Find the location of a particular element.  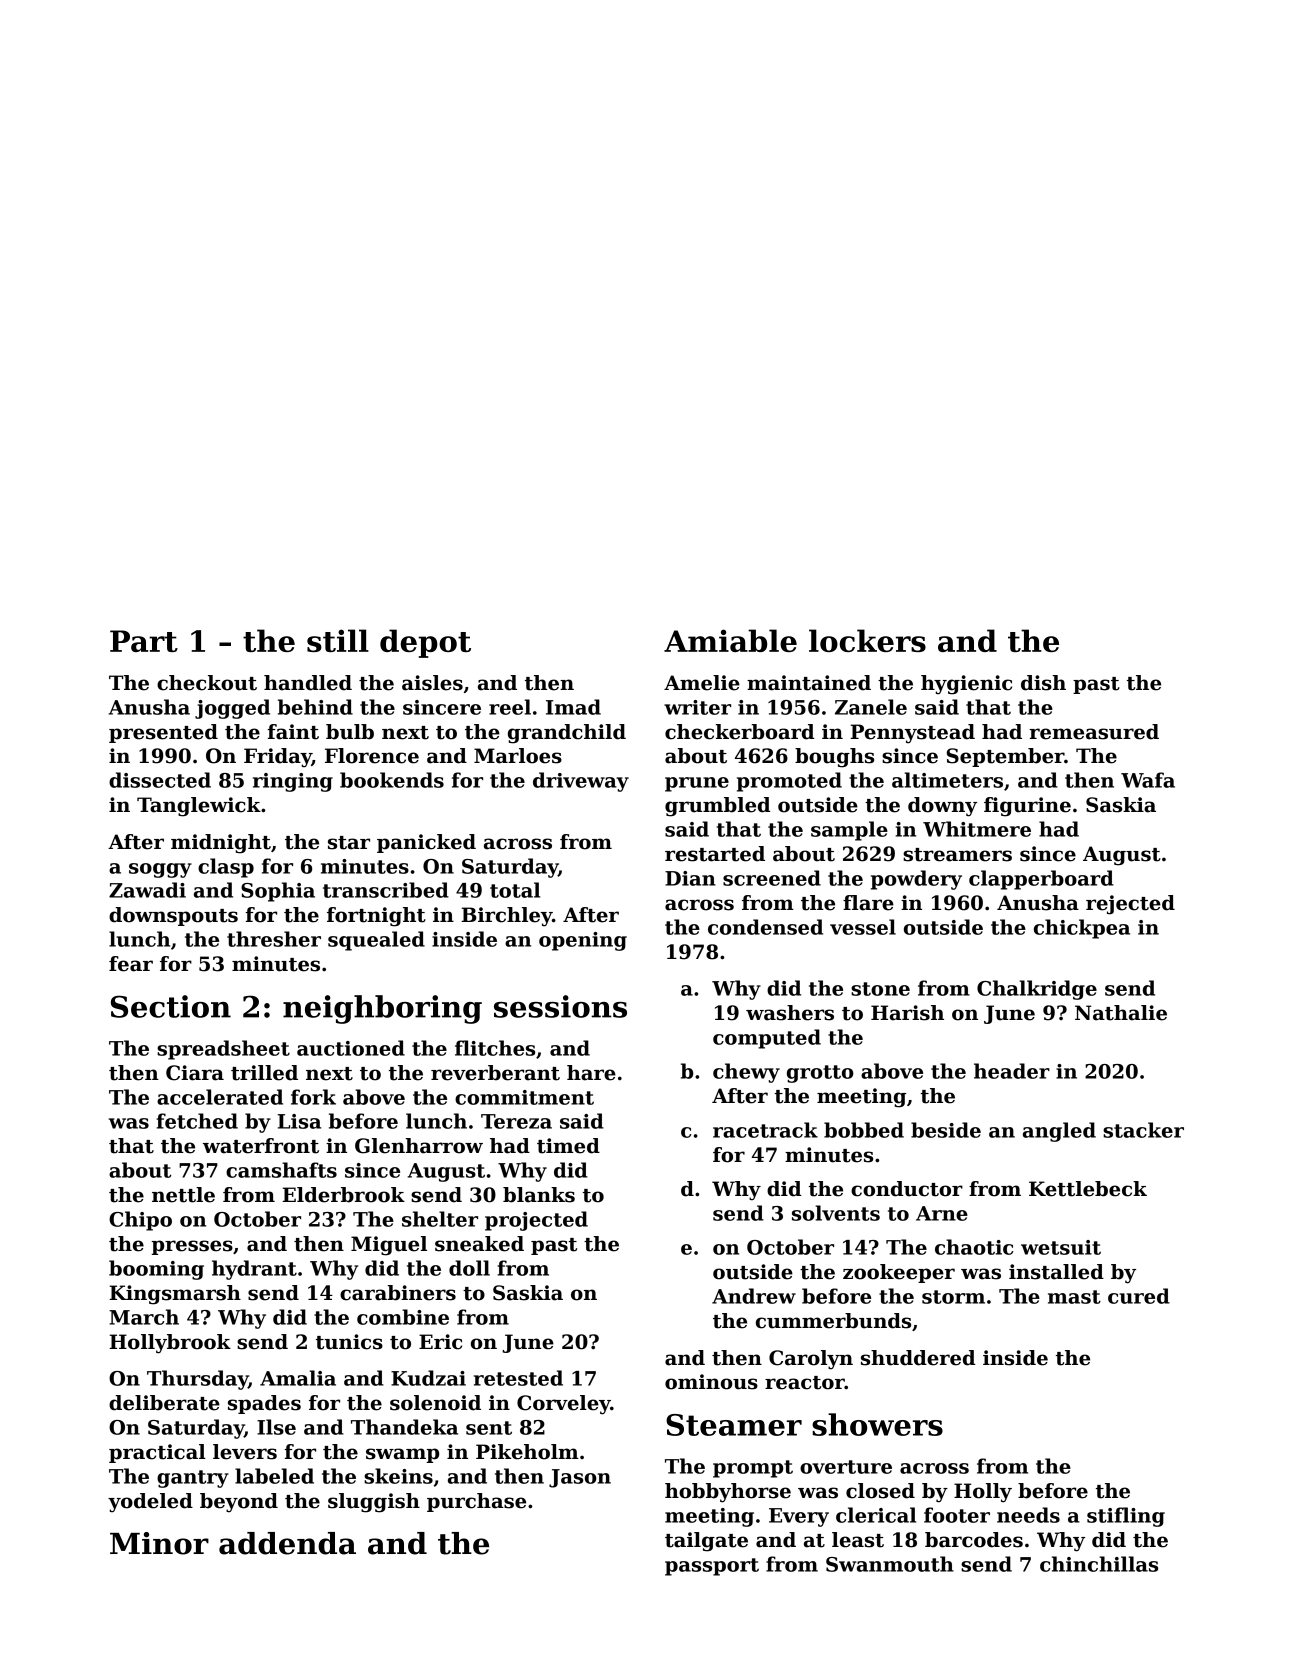

swamp is located at coordinates (402, 1455).
